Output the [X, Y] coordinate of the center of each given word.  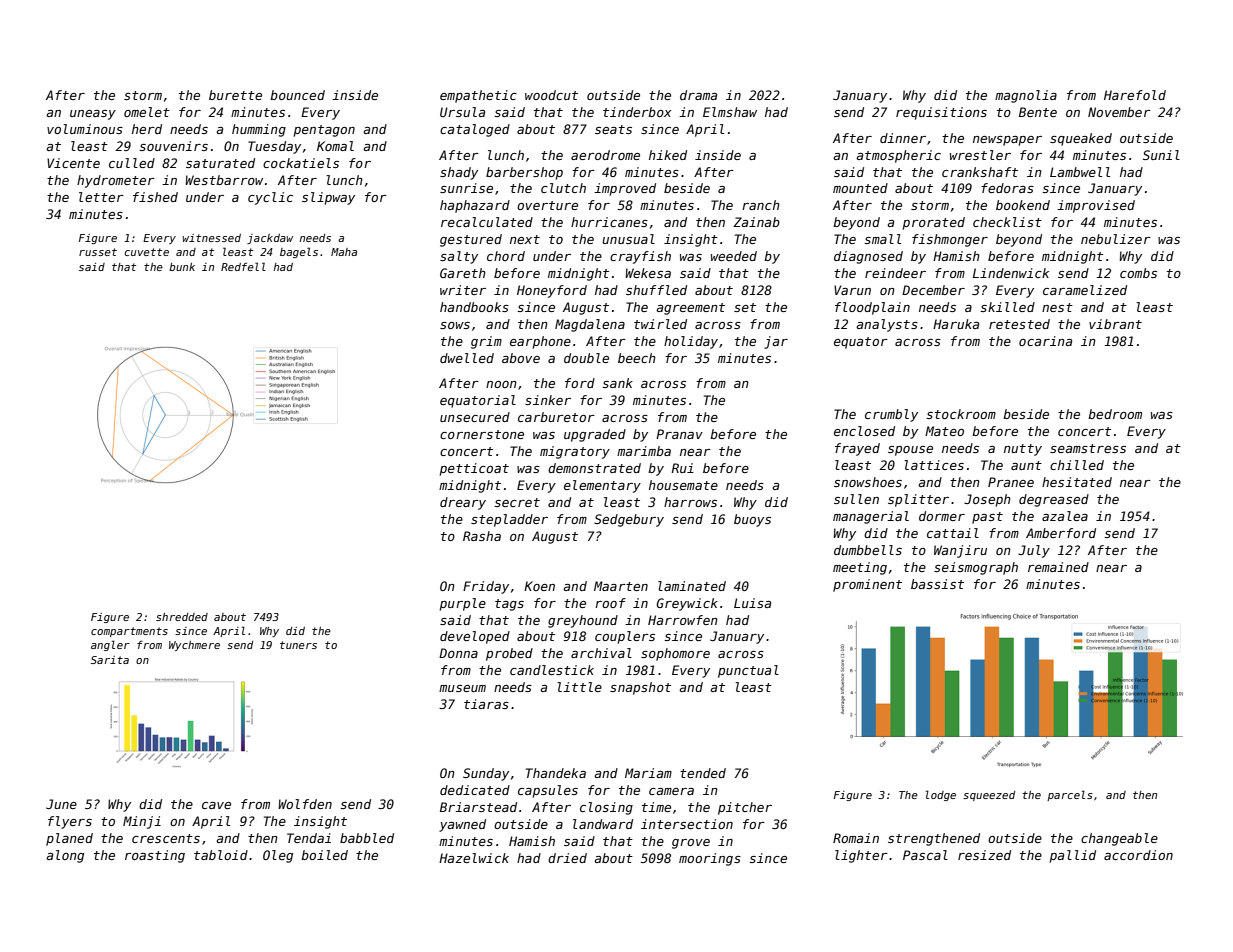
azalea [1065, 516]
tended [703, 773]
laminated [692, 586]
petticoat [474, 469]
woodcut [551, 95]
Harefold [1135, 95]
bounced [297, 95]
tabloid [221, 855]
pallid [1073, 856]
